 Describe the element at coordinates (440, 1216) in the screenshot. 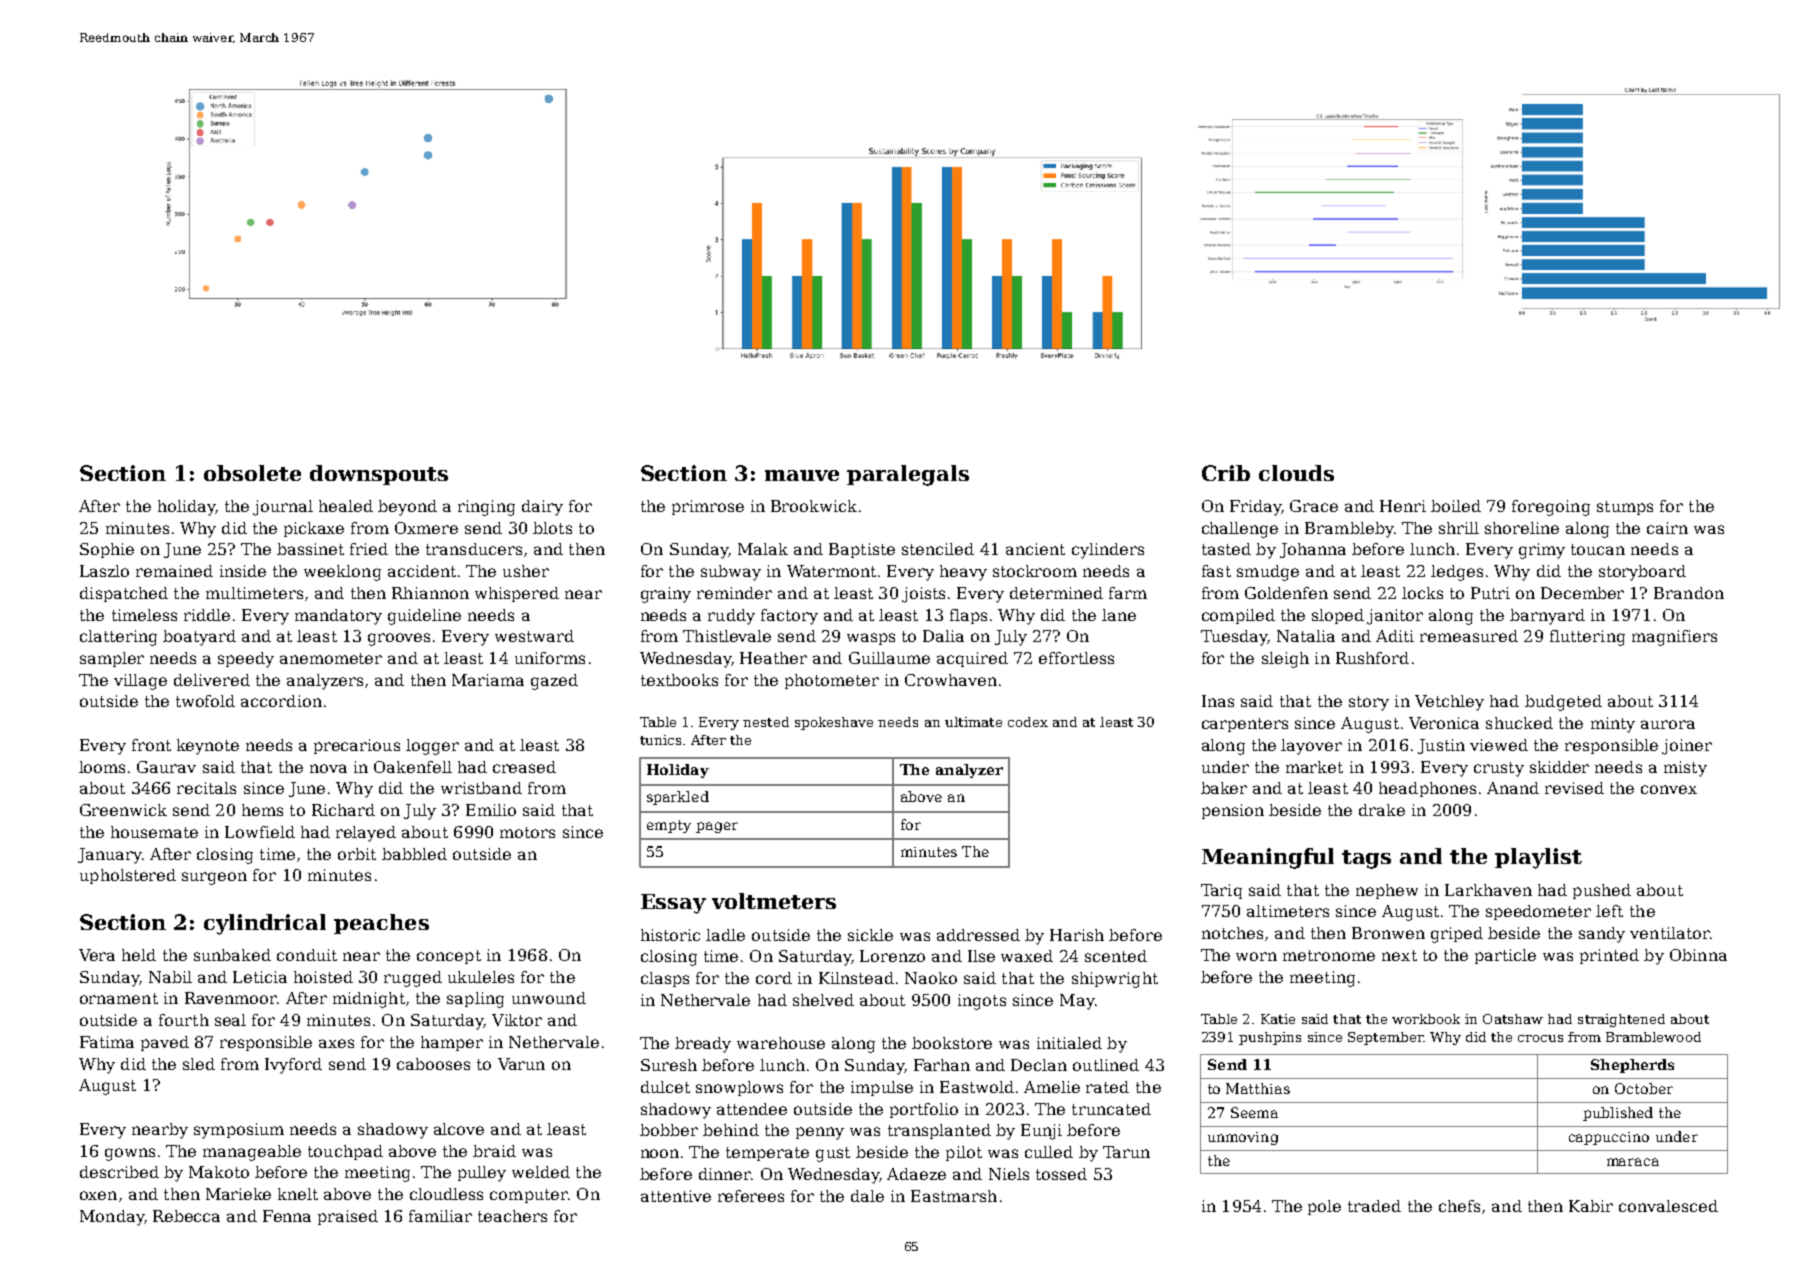

I see `familiar` at that location.
